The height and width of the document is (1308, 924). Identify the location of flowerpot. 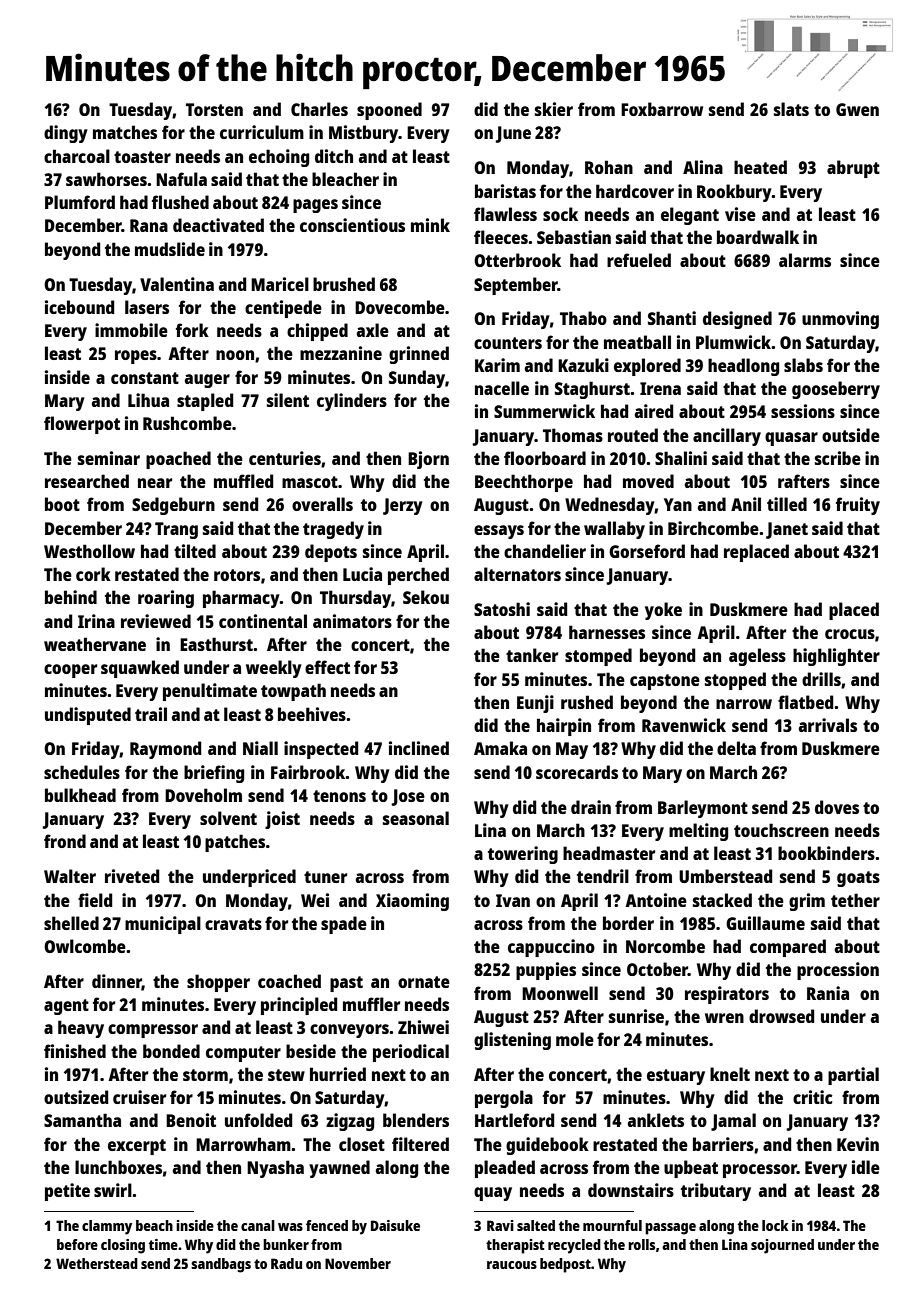
(82, 425).
